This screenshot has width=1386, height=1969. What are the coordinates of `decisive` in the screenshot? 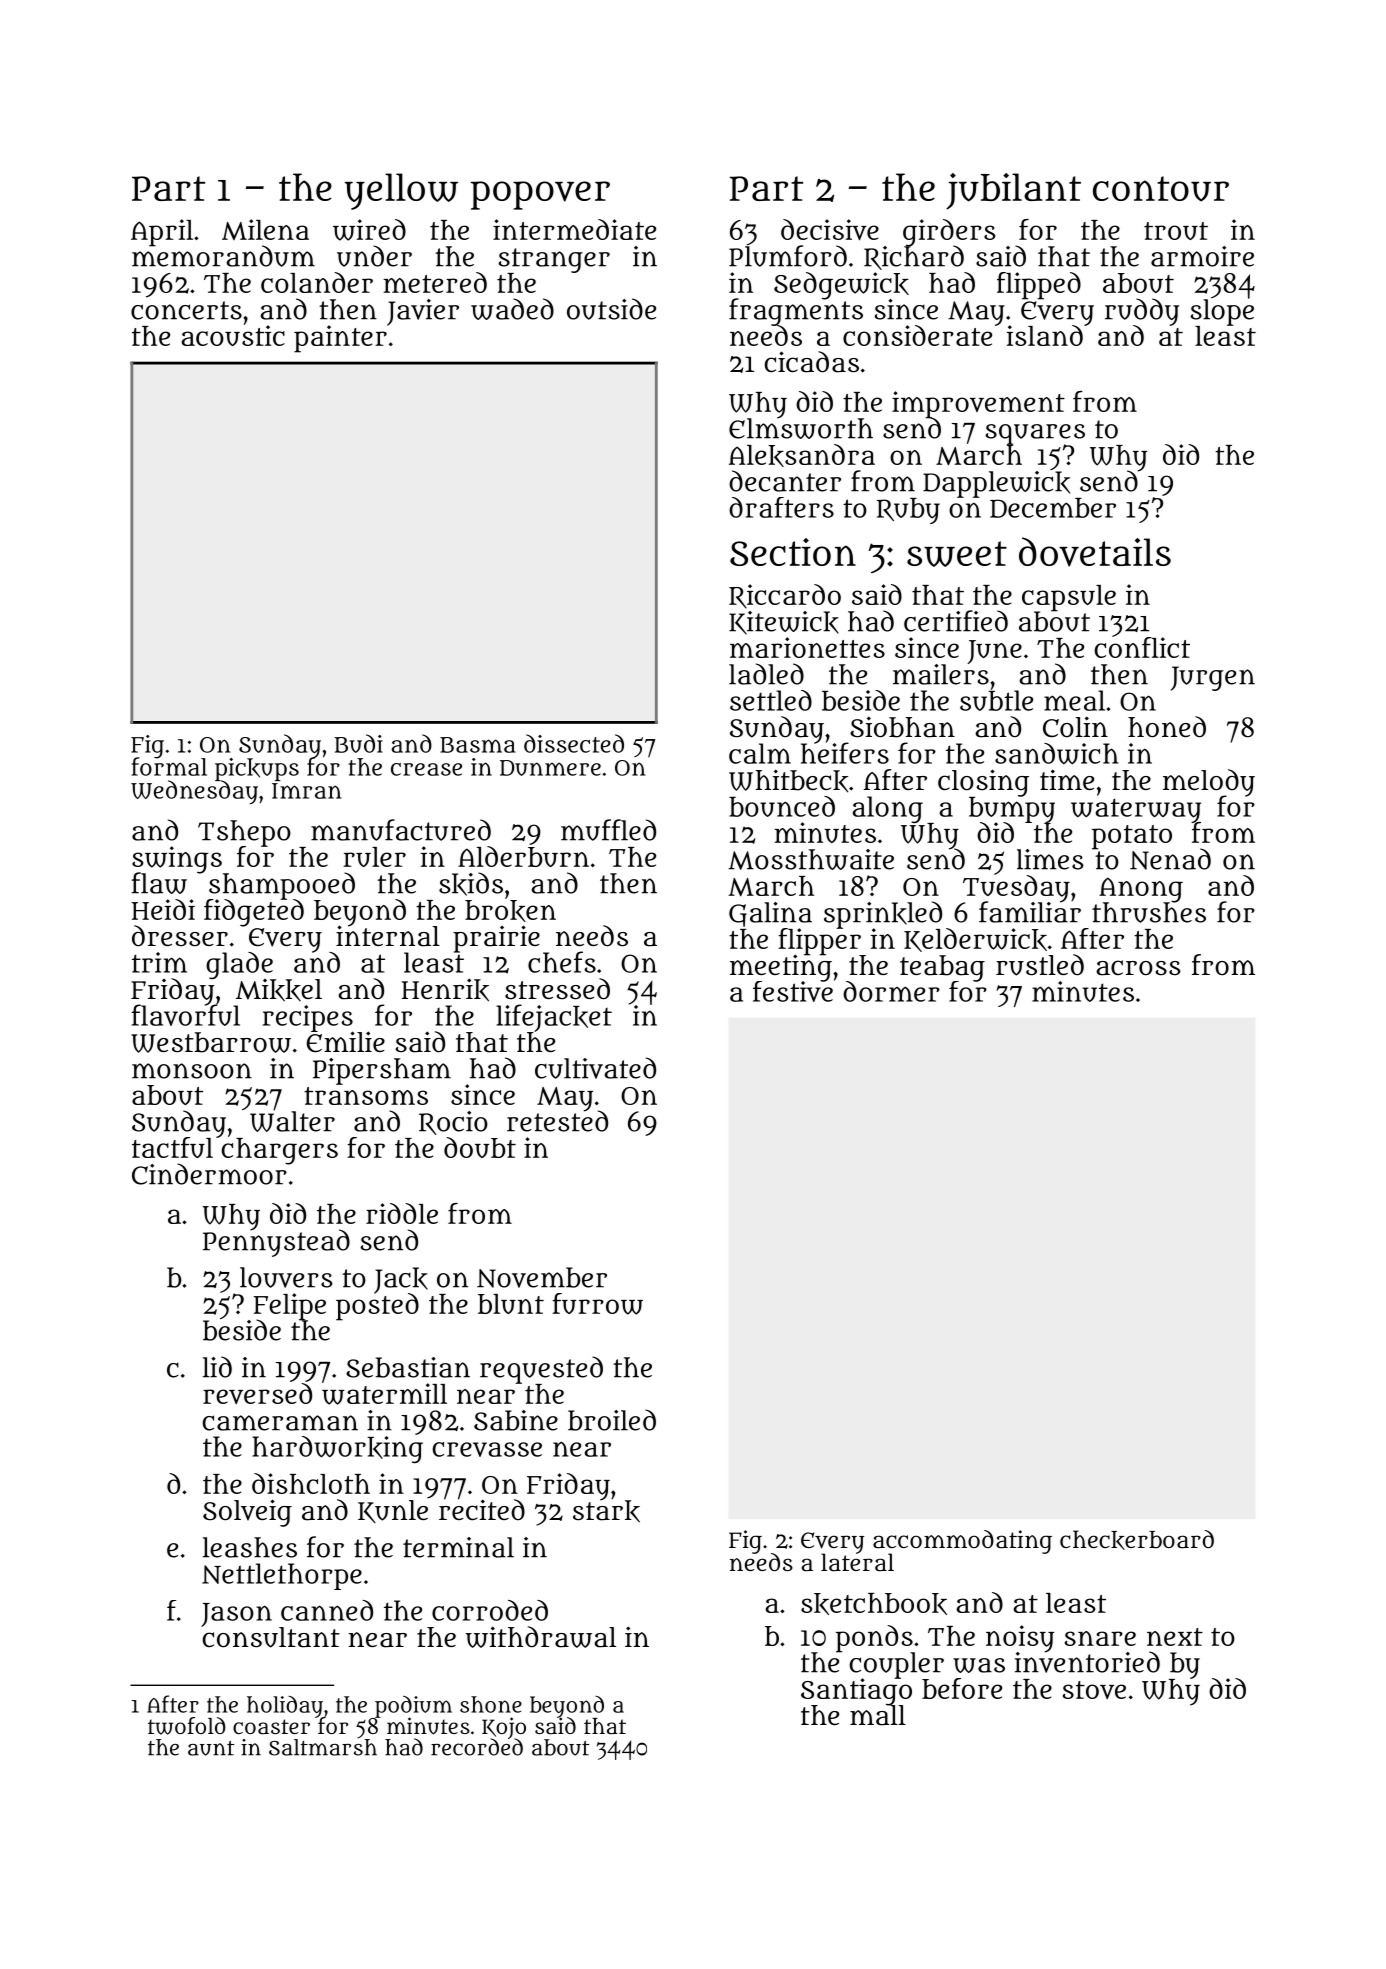 It's located at (830, 229).
